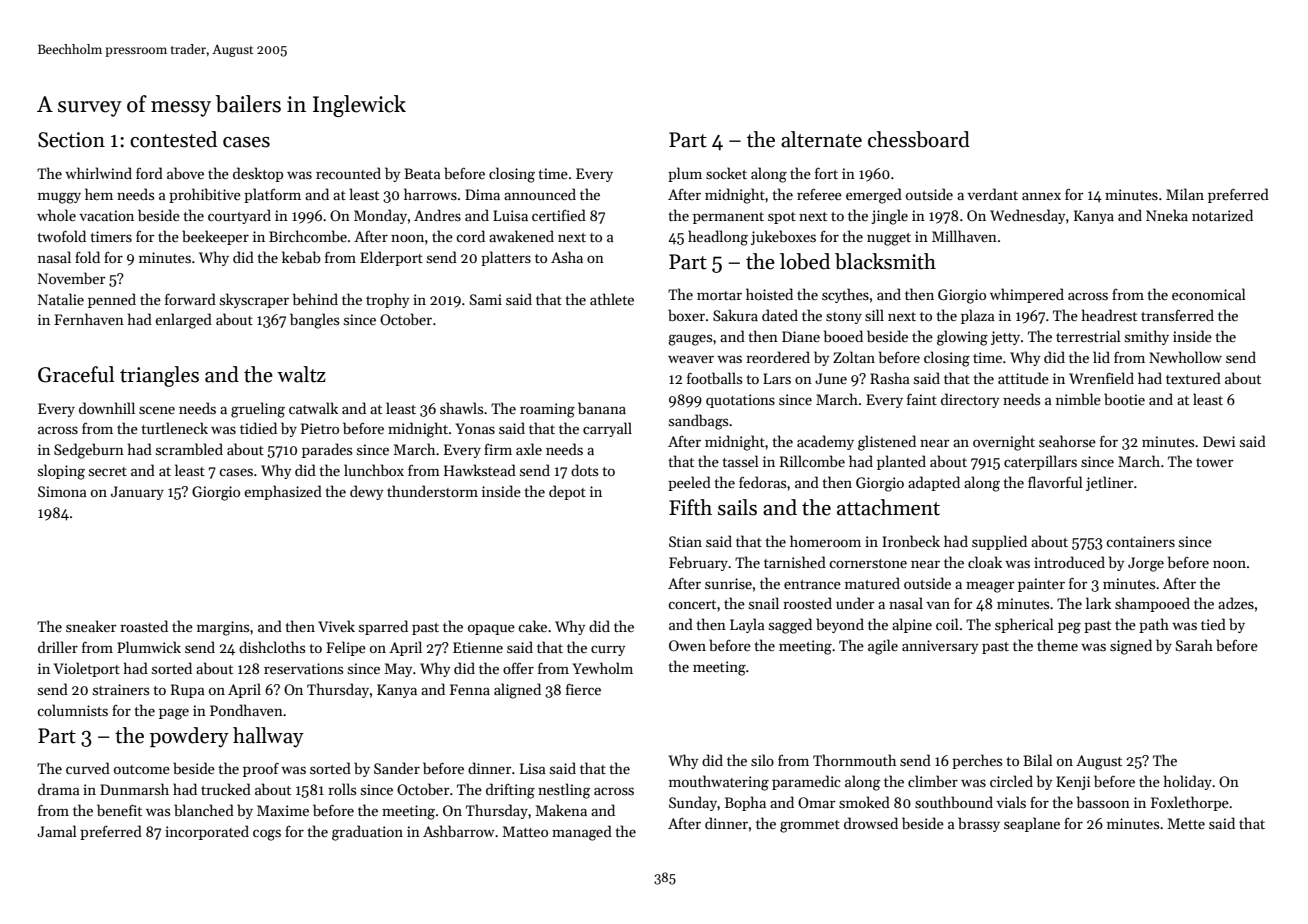  I want to click on tower, so click(1214, 462).
